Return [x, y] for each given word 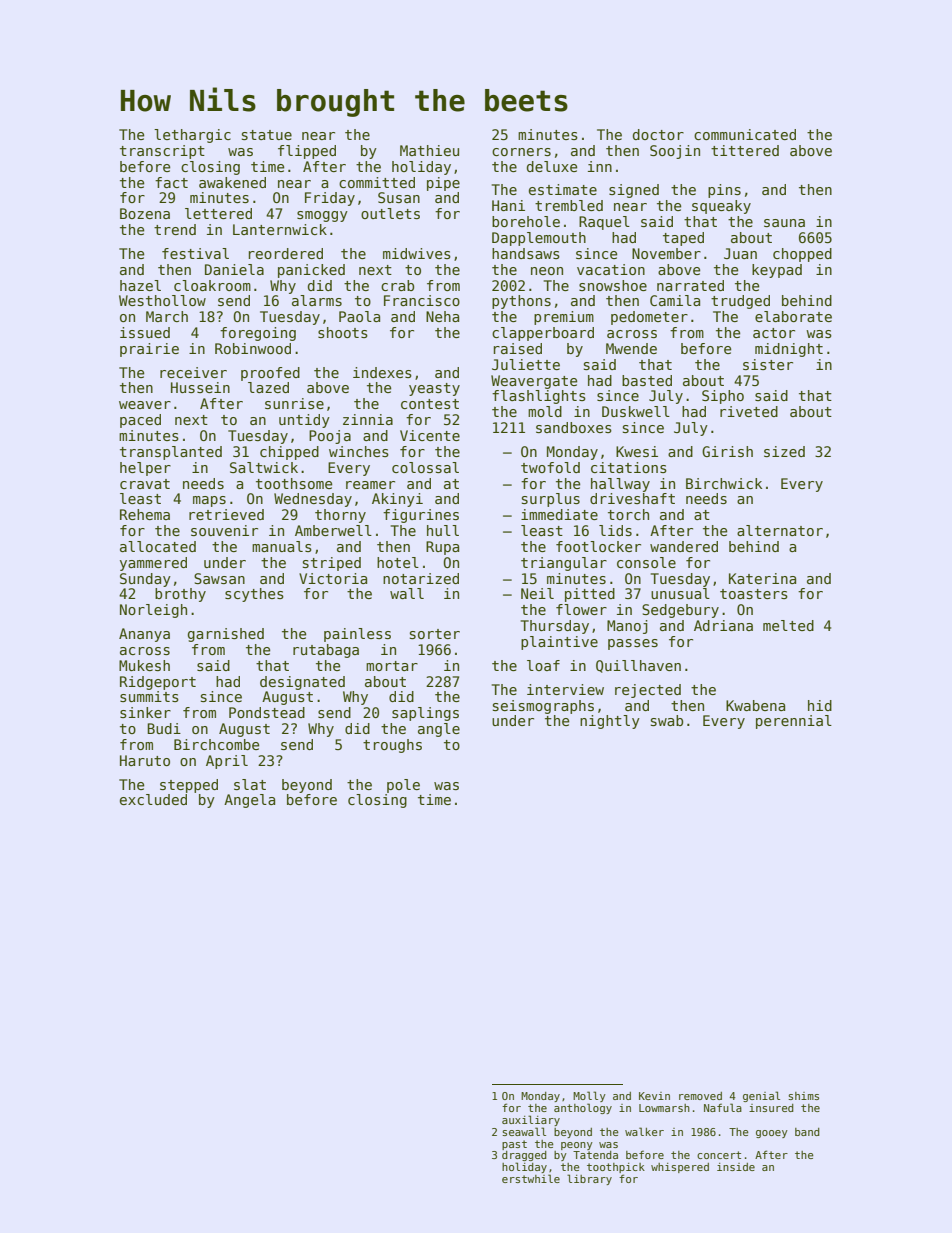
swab [667, 720]
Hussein [200, 387]
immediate [559, 514]
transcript [162, 152]
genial [761, 1096]
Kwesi [637, 451]
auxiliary [531, 1120]
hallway [620, 485]
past [514, 1145]
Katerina [762, 578]
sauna [784, 223]
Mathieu [429, 150]
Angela [249, 801]
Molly [589, 1096]
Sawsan [219, 578]
